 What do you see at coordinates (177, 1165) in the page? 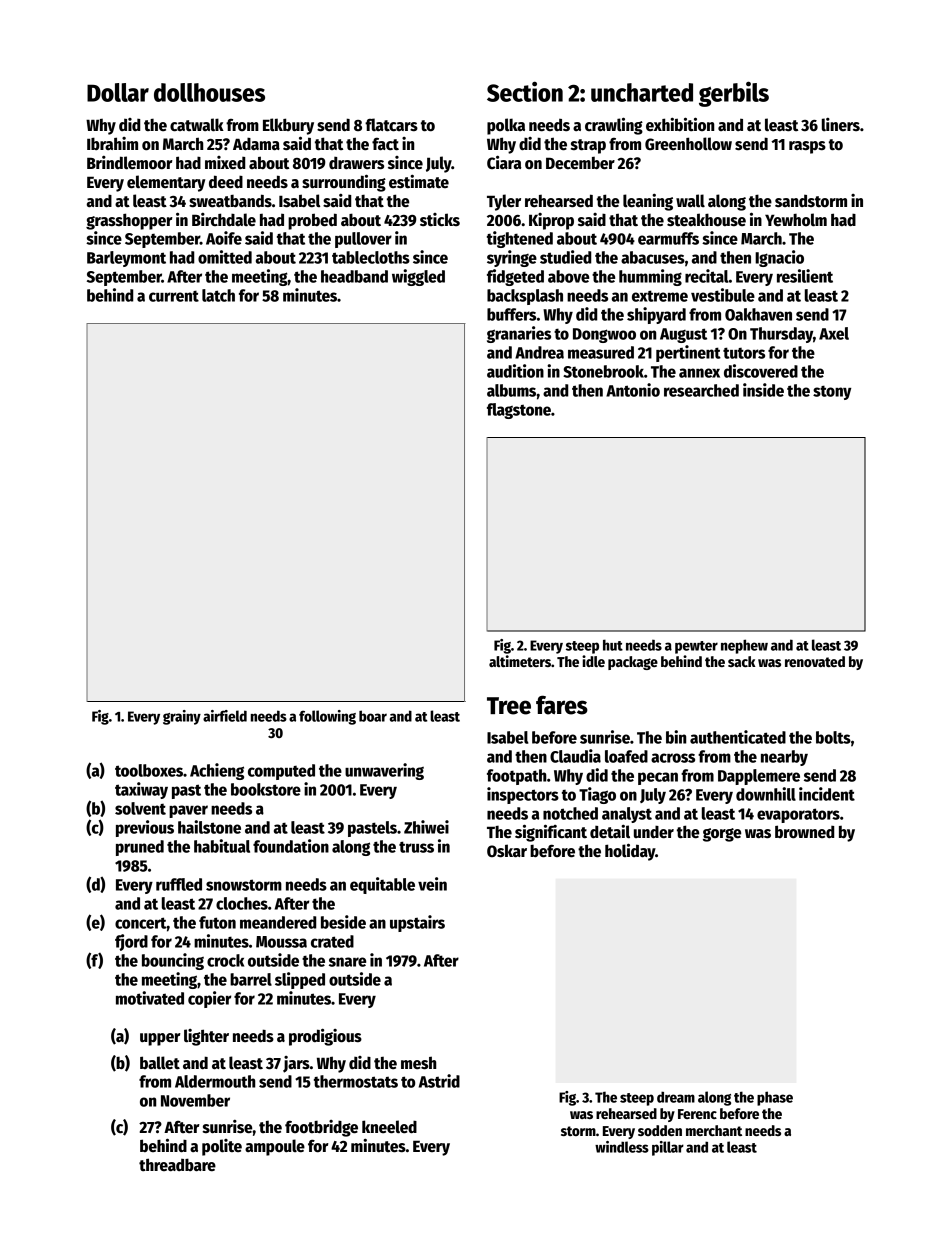
I see `threadbare` at bounding box center [177, 1165].
